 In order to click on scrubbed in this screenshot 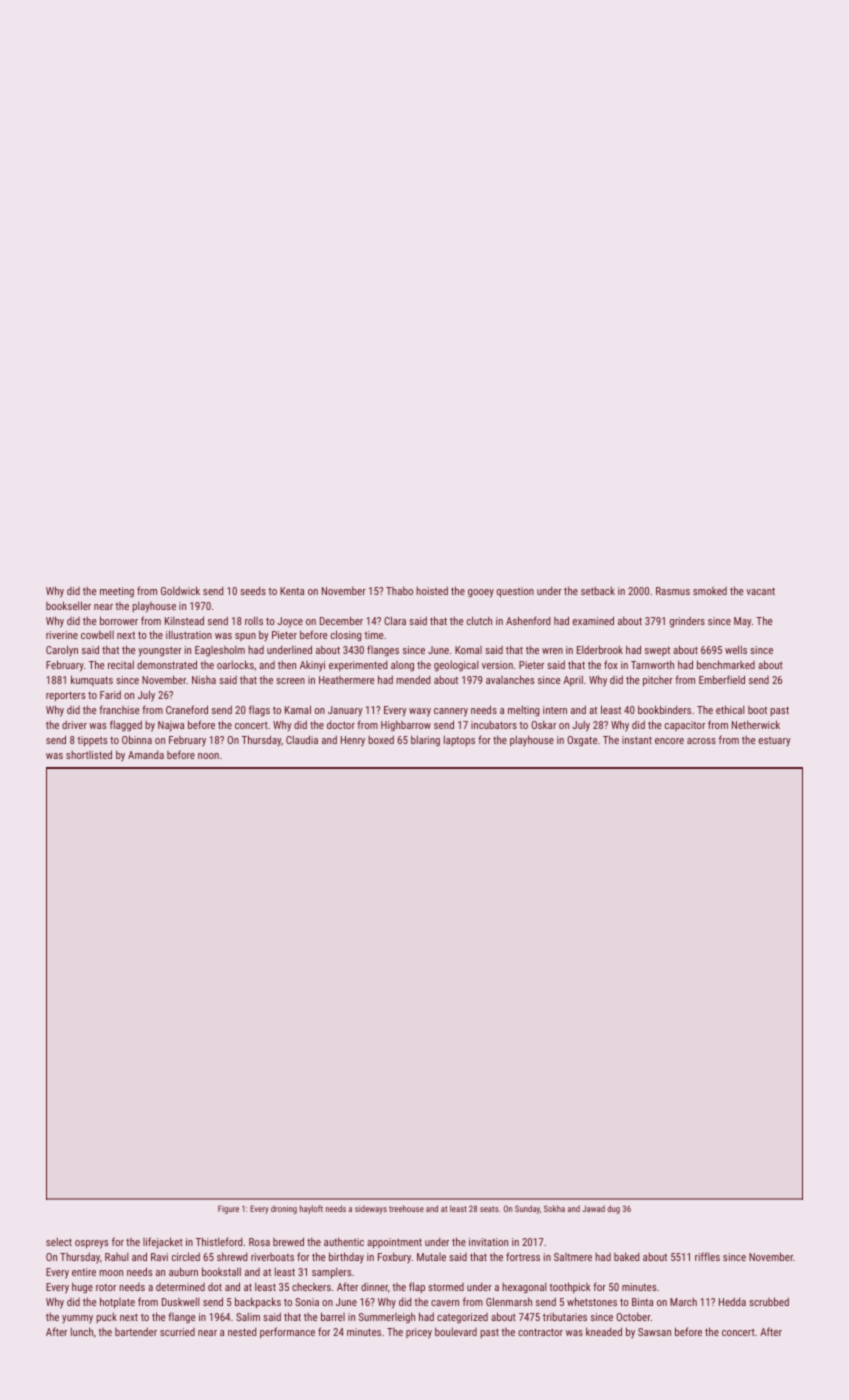, I will do `click(769, 1301)`.
